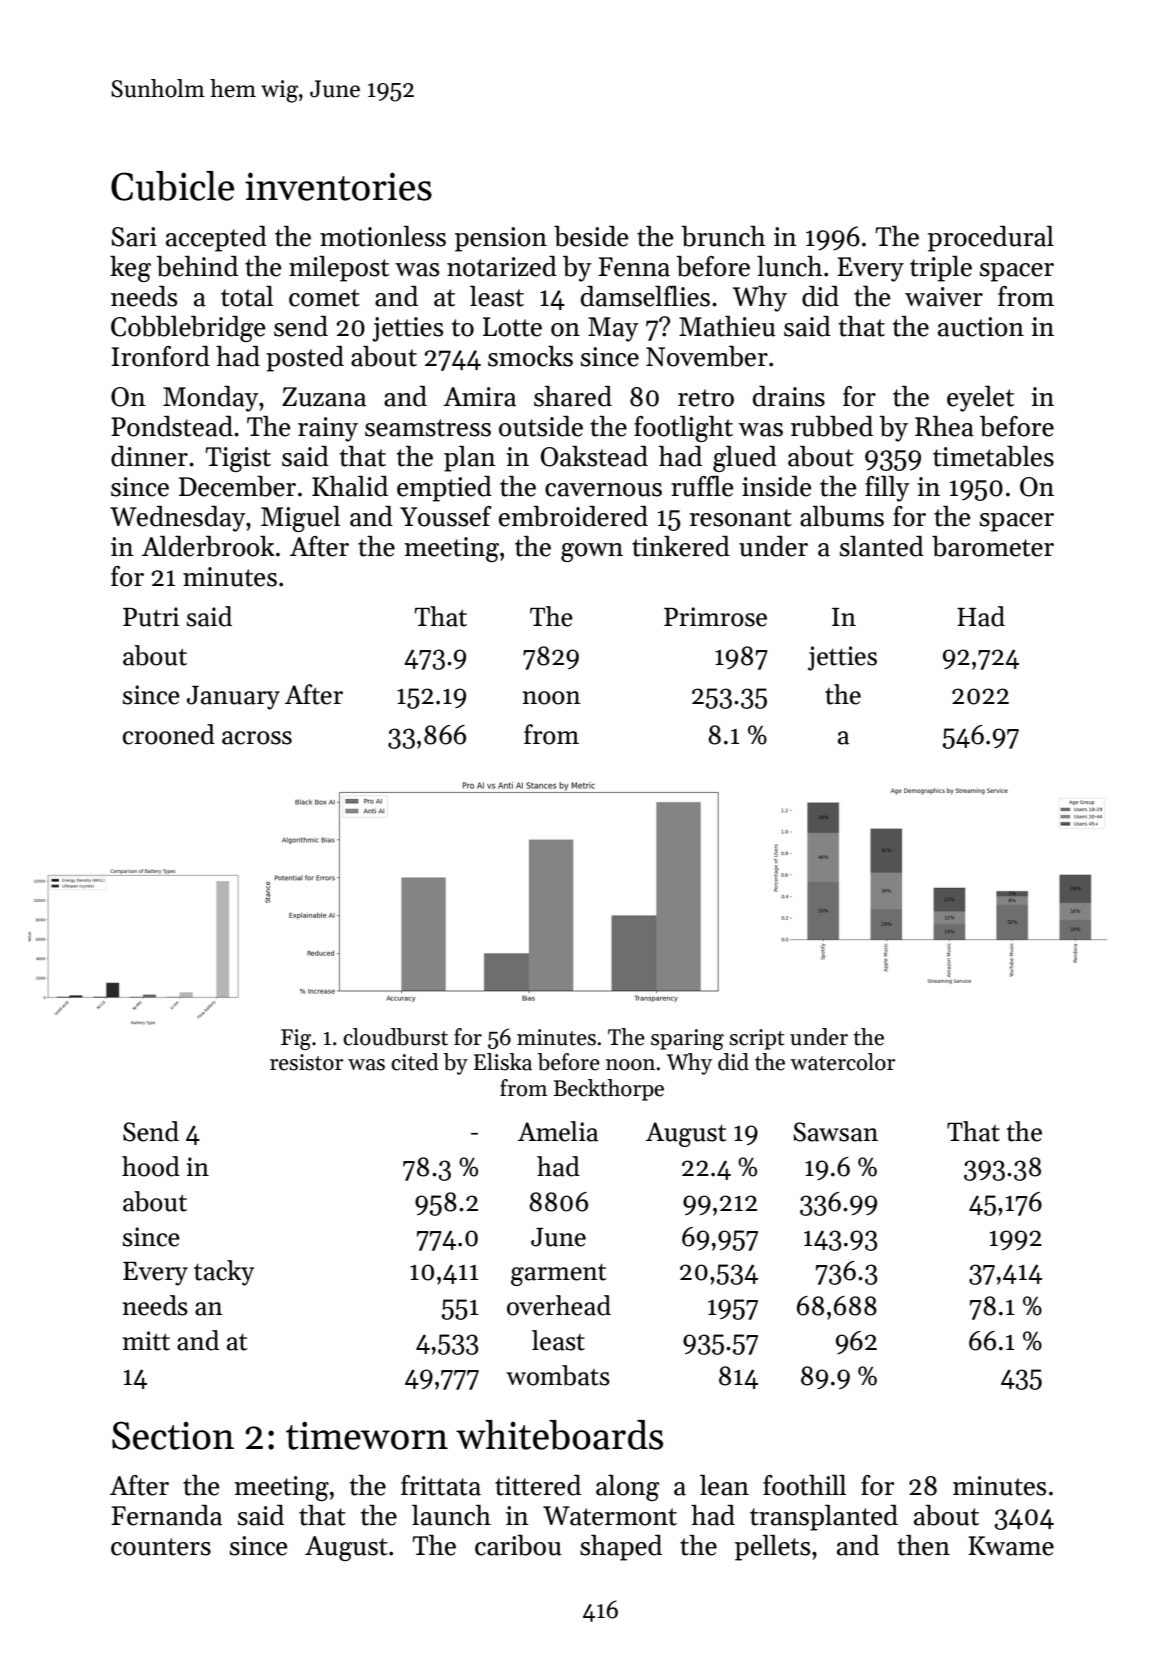 This page has height=1654, width=1165. What do you see at coordinates (134, 237) in the page?
I see `Sari` at bounding box center [134, 237].
